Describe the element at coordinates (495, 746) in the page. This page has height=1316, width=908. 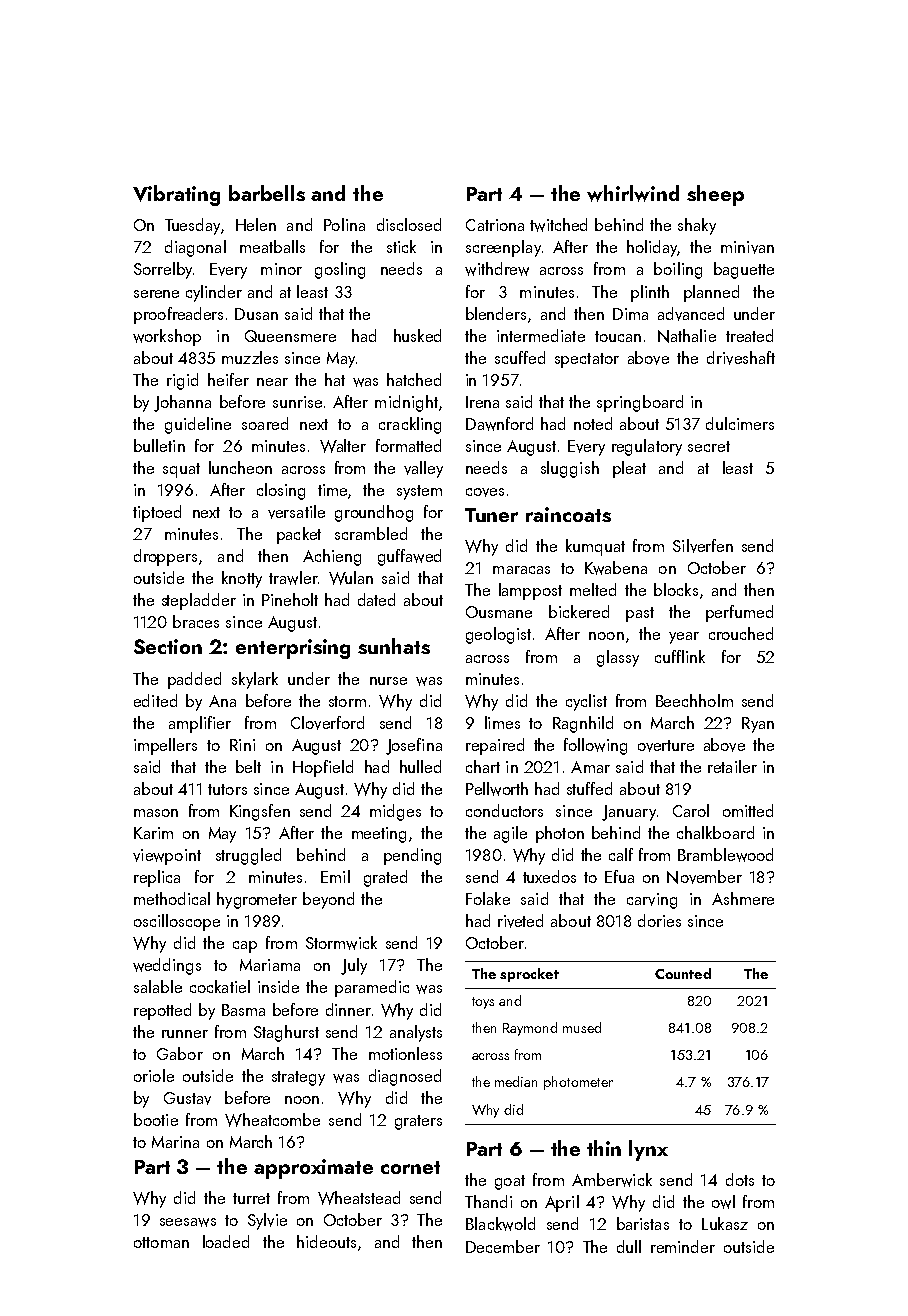
I see `repaired` at that location.
